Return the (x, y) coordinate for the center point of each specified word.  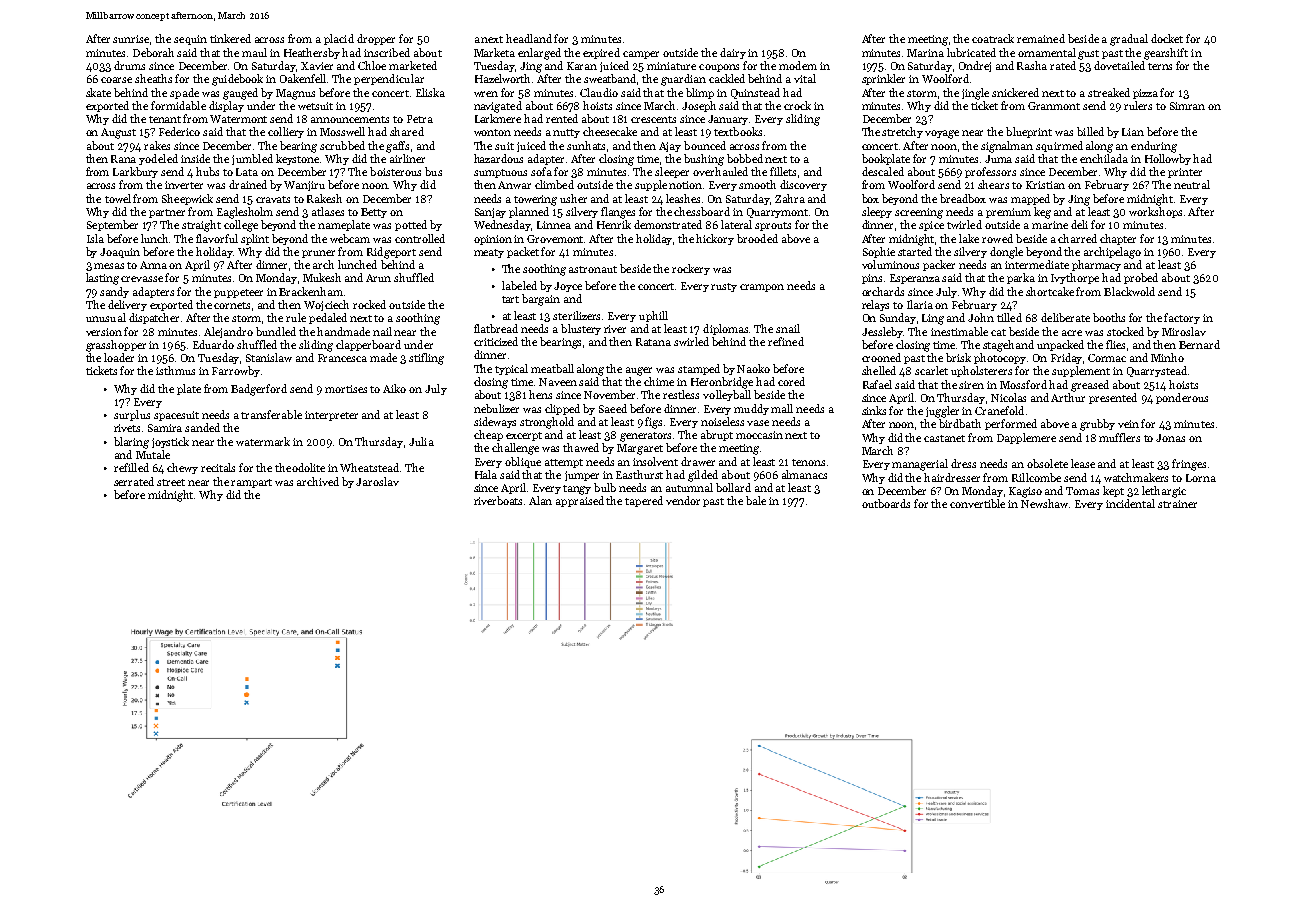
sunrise (131, 39)
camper (641, 55)
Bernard (1199, 344)
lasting (102, 279)
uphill (653, 316)
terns (1160, 66)
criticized (496, 341)
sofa (541, 171)
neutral (1192, 184)
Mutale (153, 454)
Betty (374, 213)
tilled (1009, 317)
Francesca (342, 358)
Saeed (613, 408)
